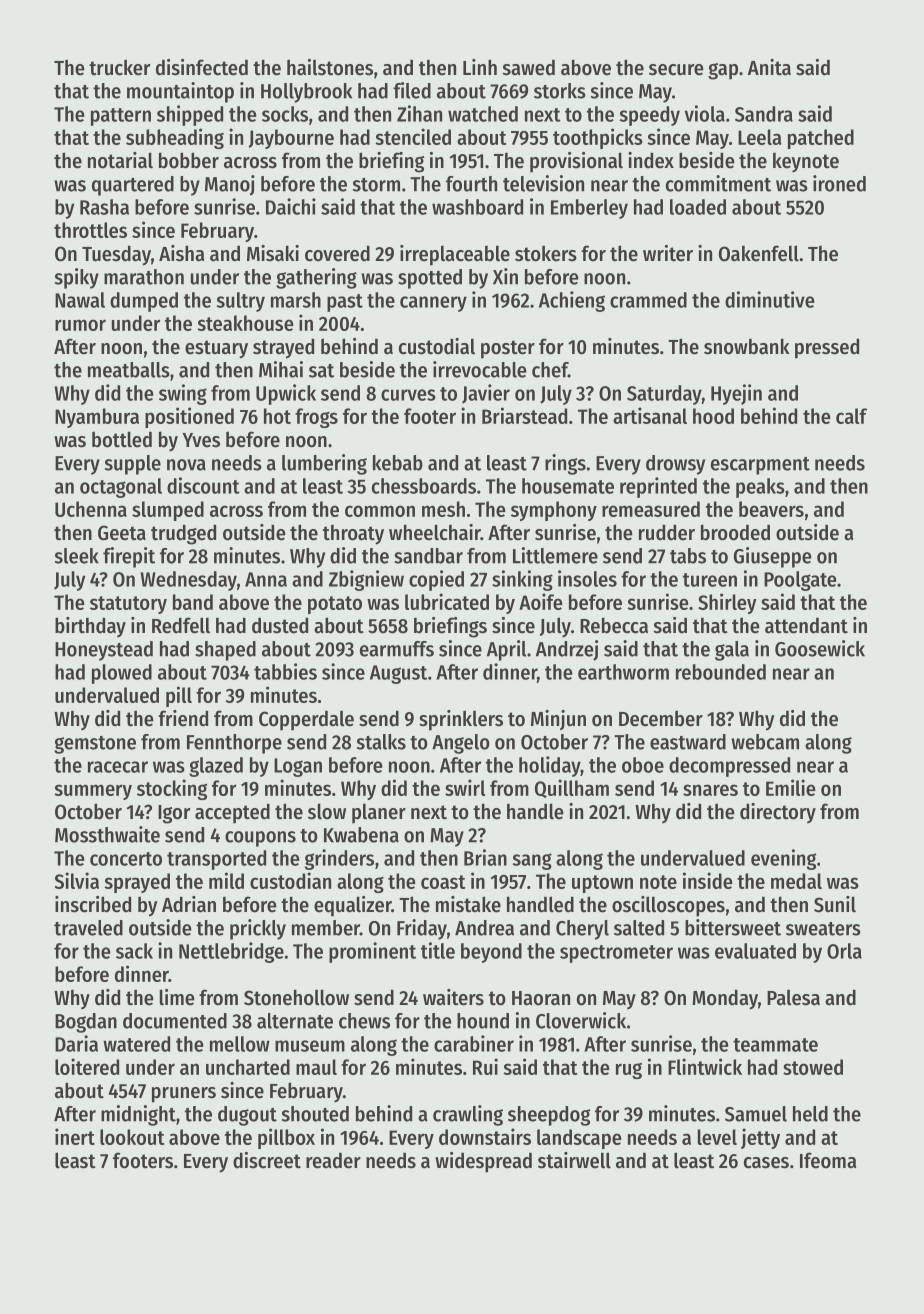  Describe the element at coordinates (202, 67) in the document. I see `disinfected` at that location.
